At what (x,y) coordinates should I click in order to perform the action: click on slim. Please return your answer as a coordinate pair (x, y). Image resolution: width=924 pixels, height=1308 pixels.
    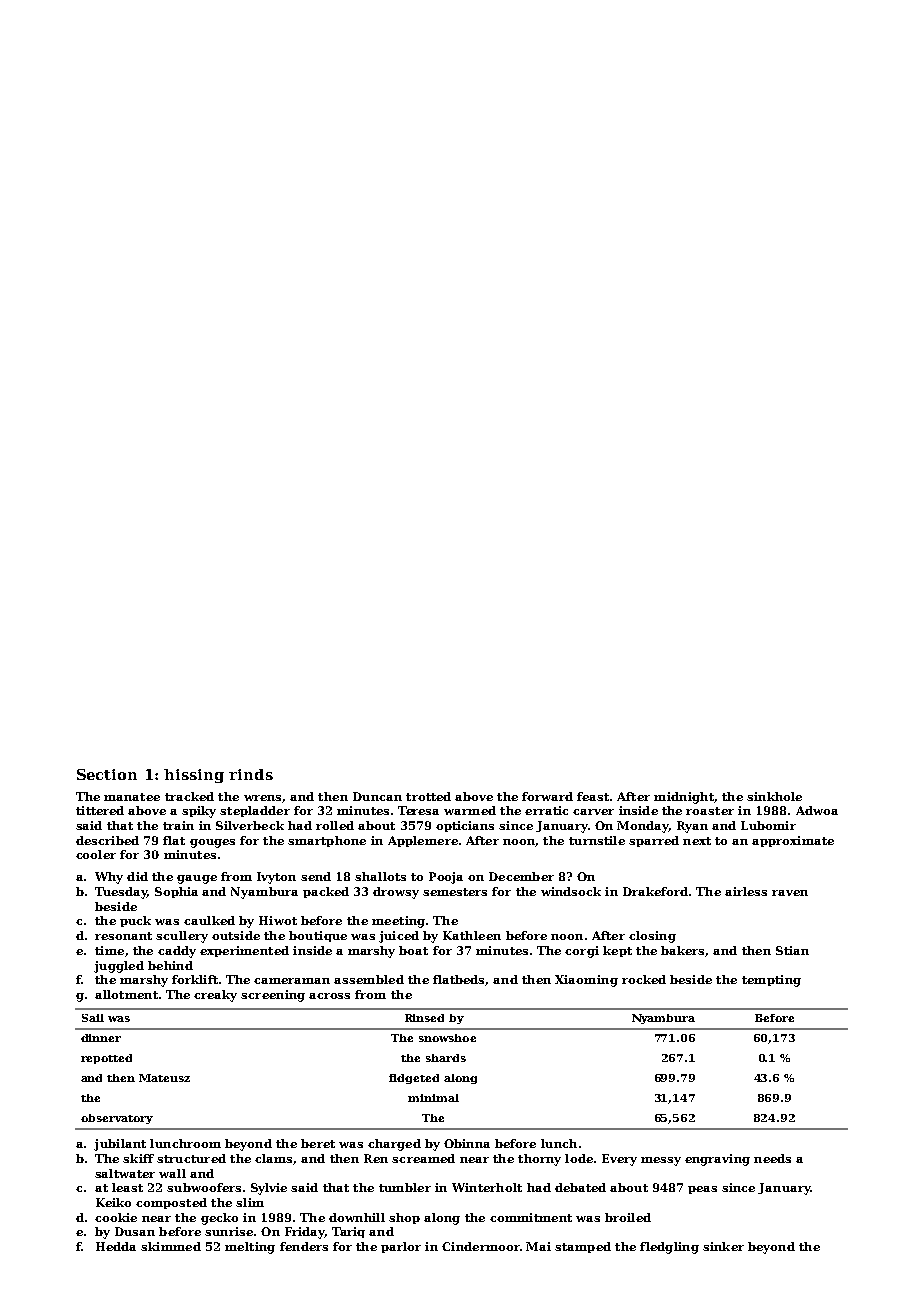
    Looking at the image, I should click on (250, 1202).
